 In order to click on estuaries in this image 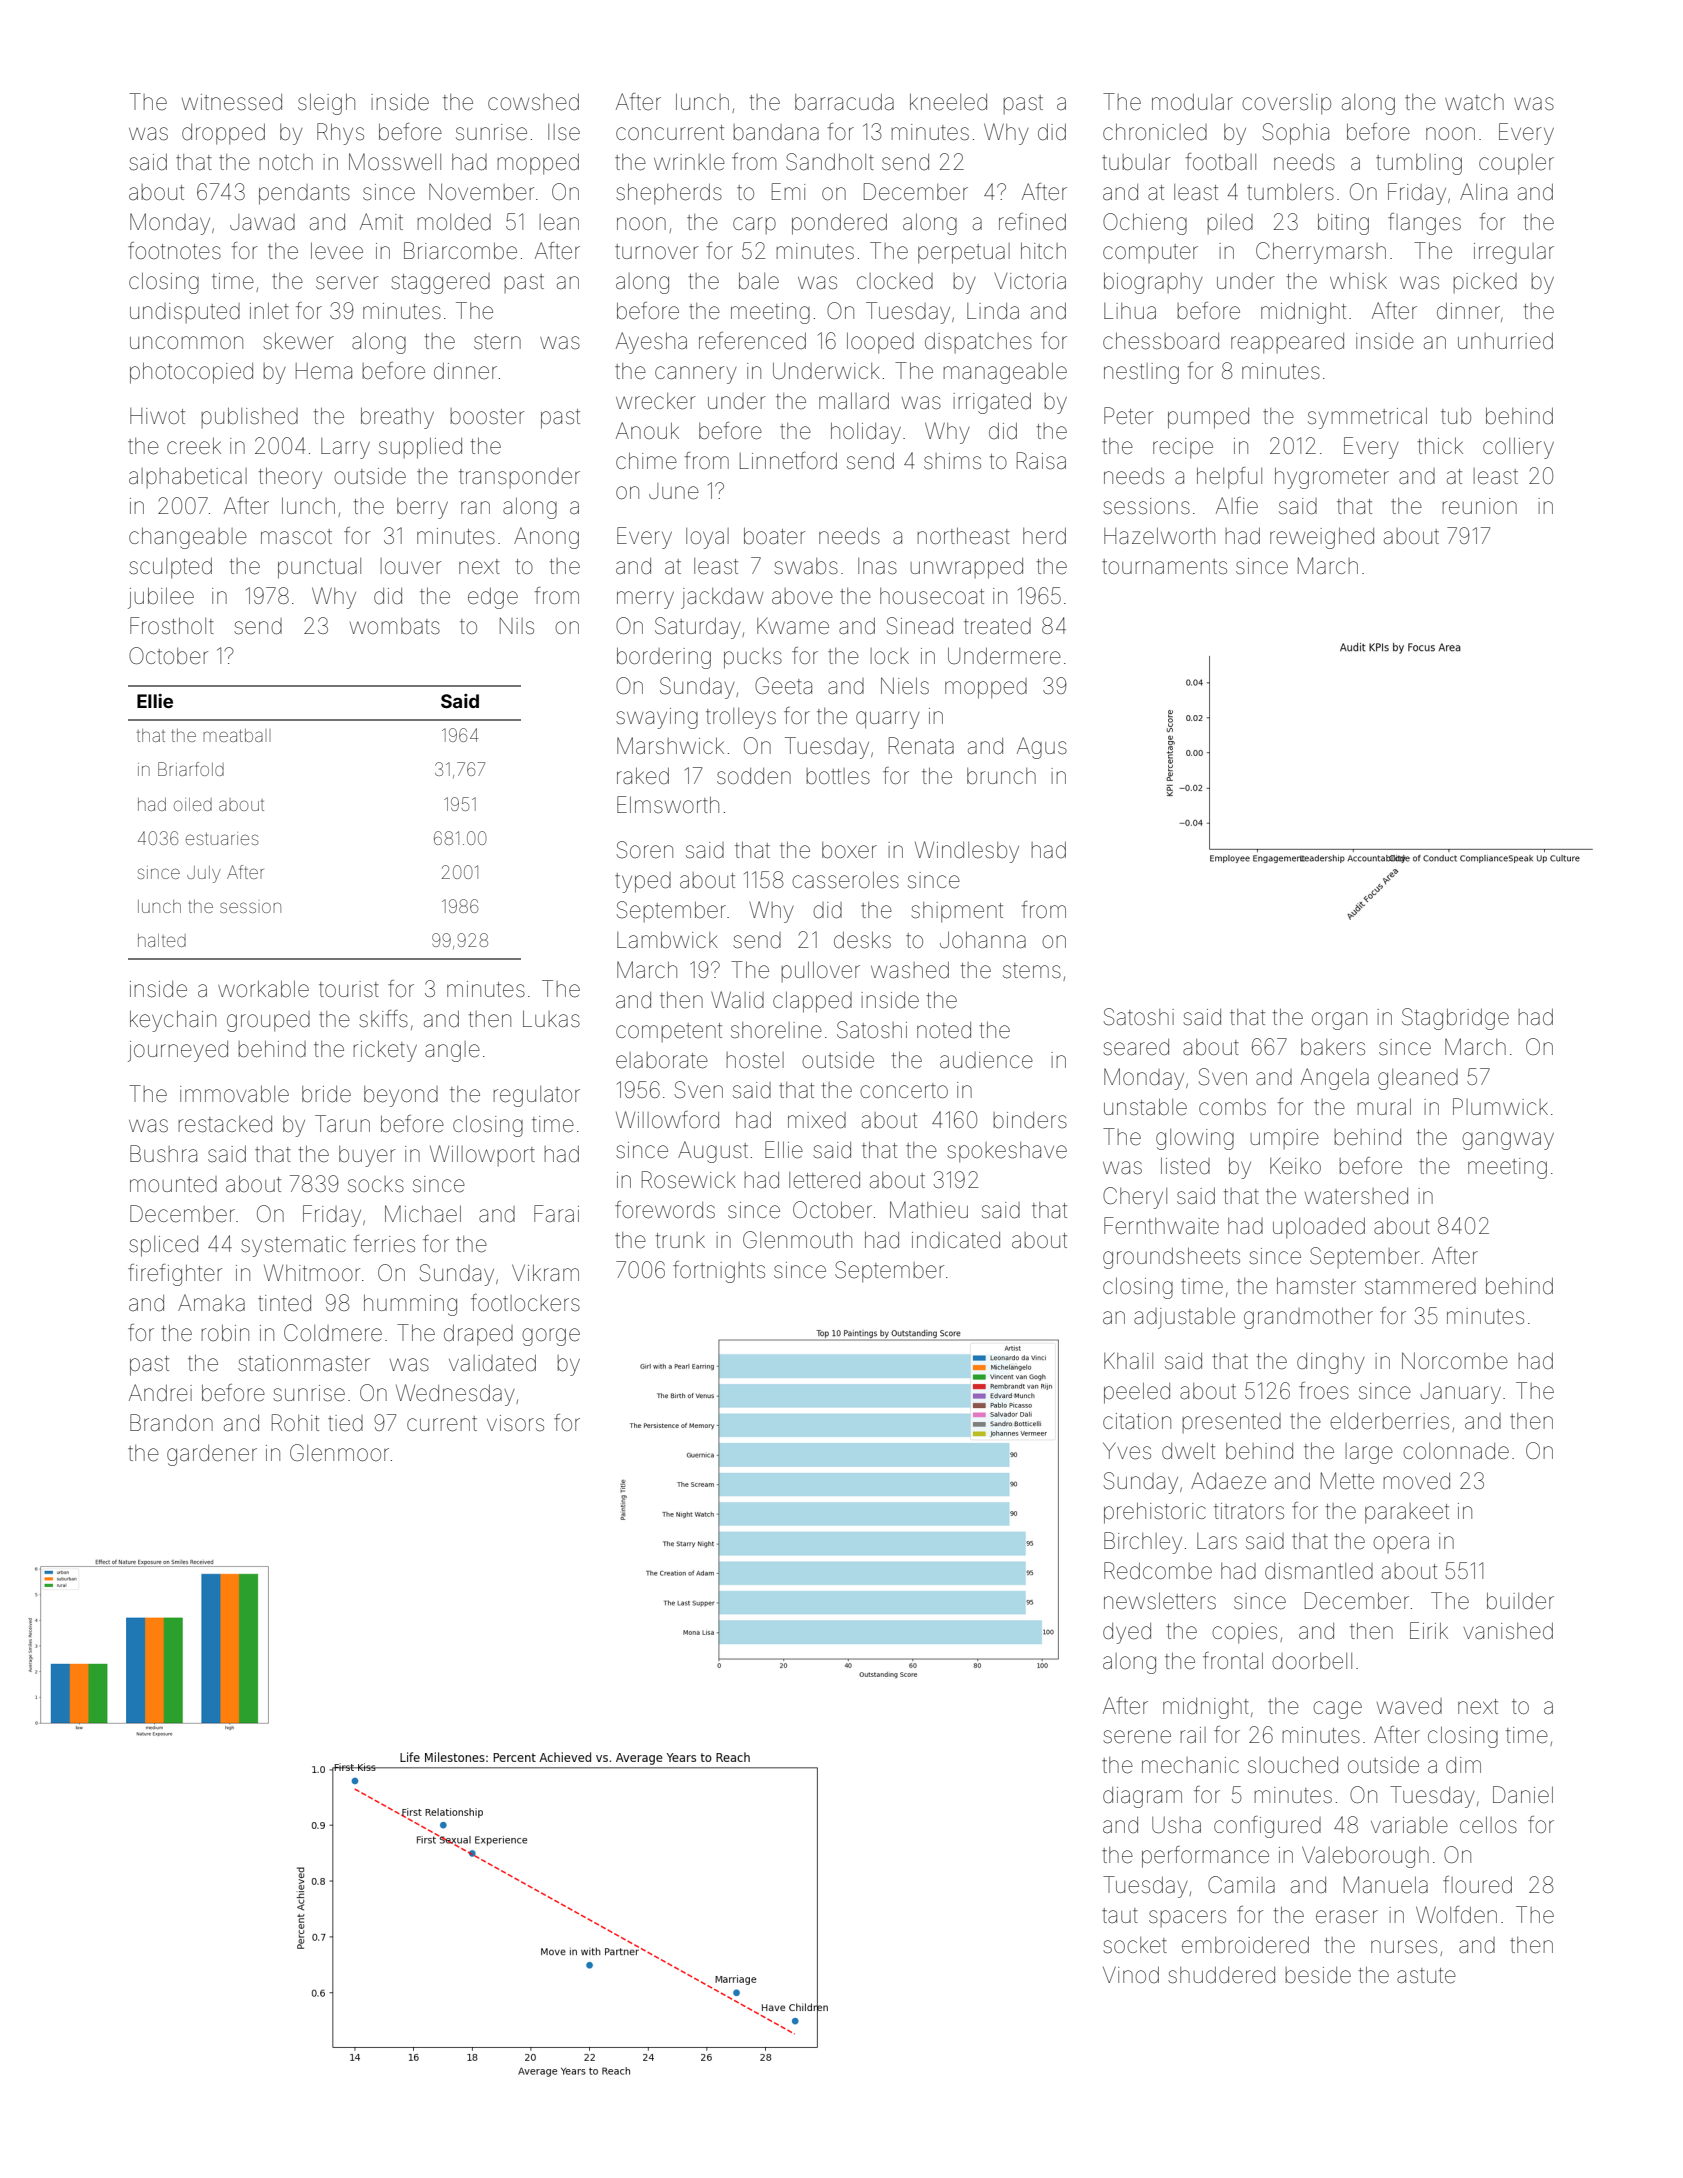, I will do `click(222, 838)`.
